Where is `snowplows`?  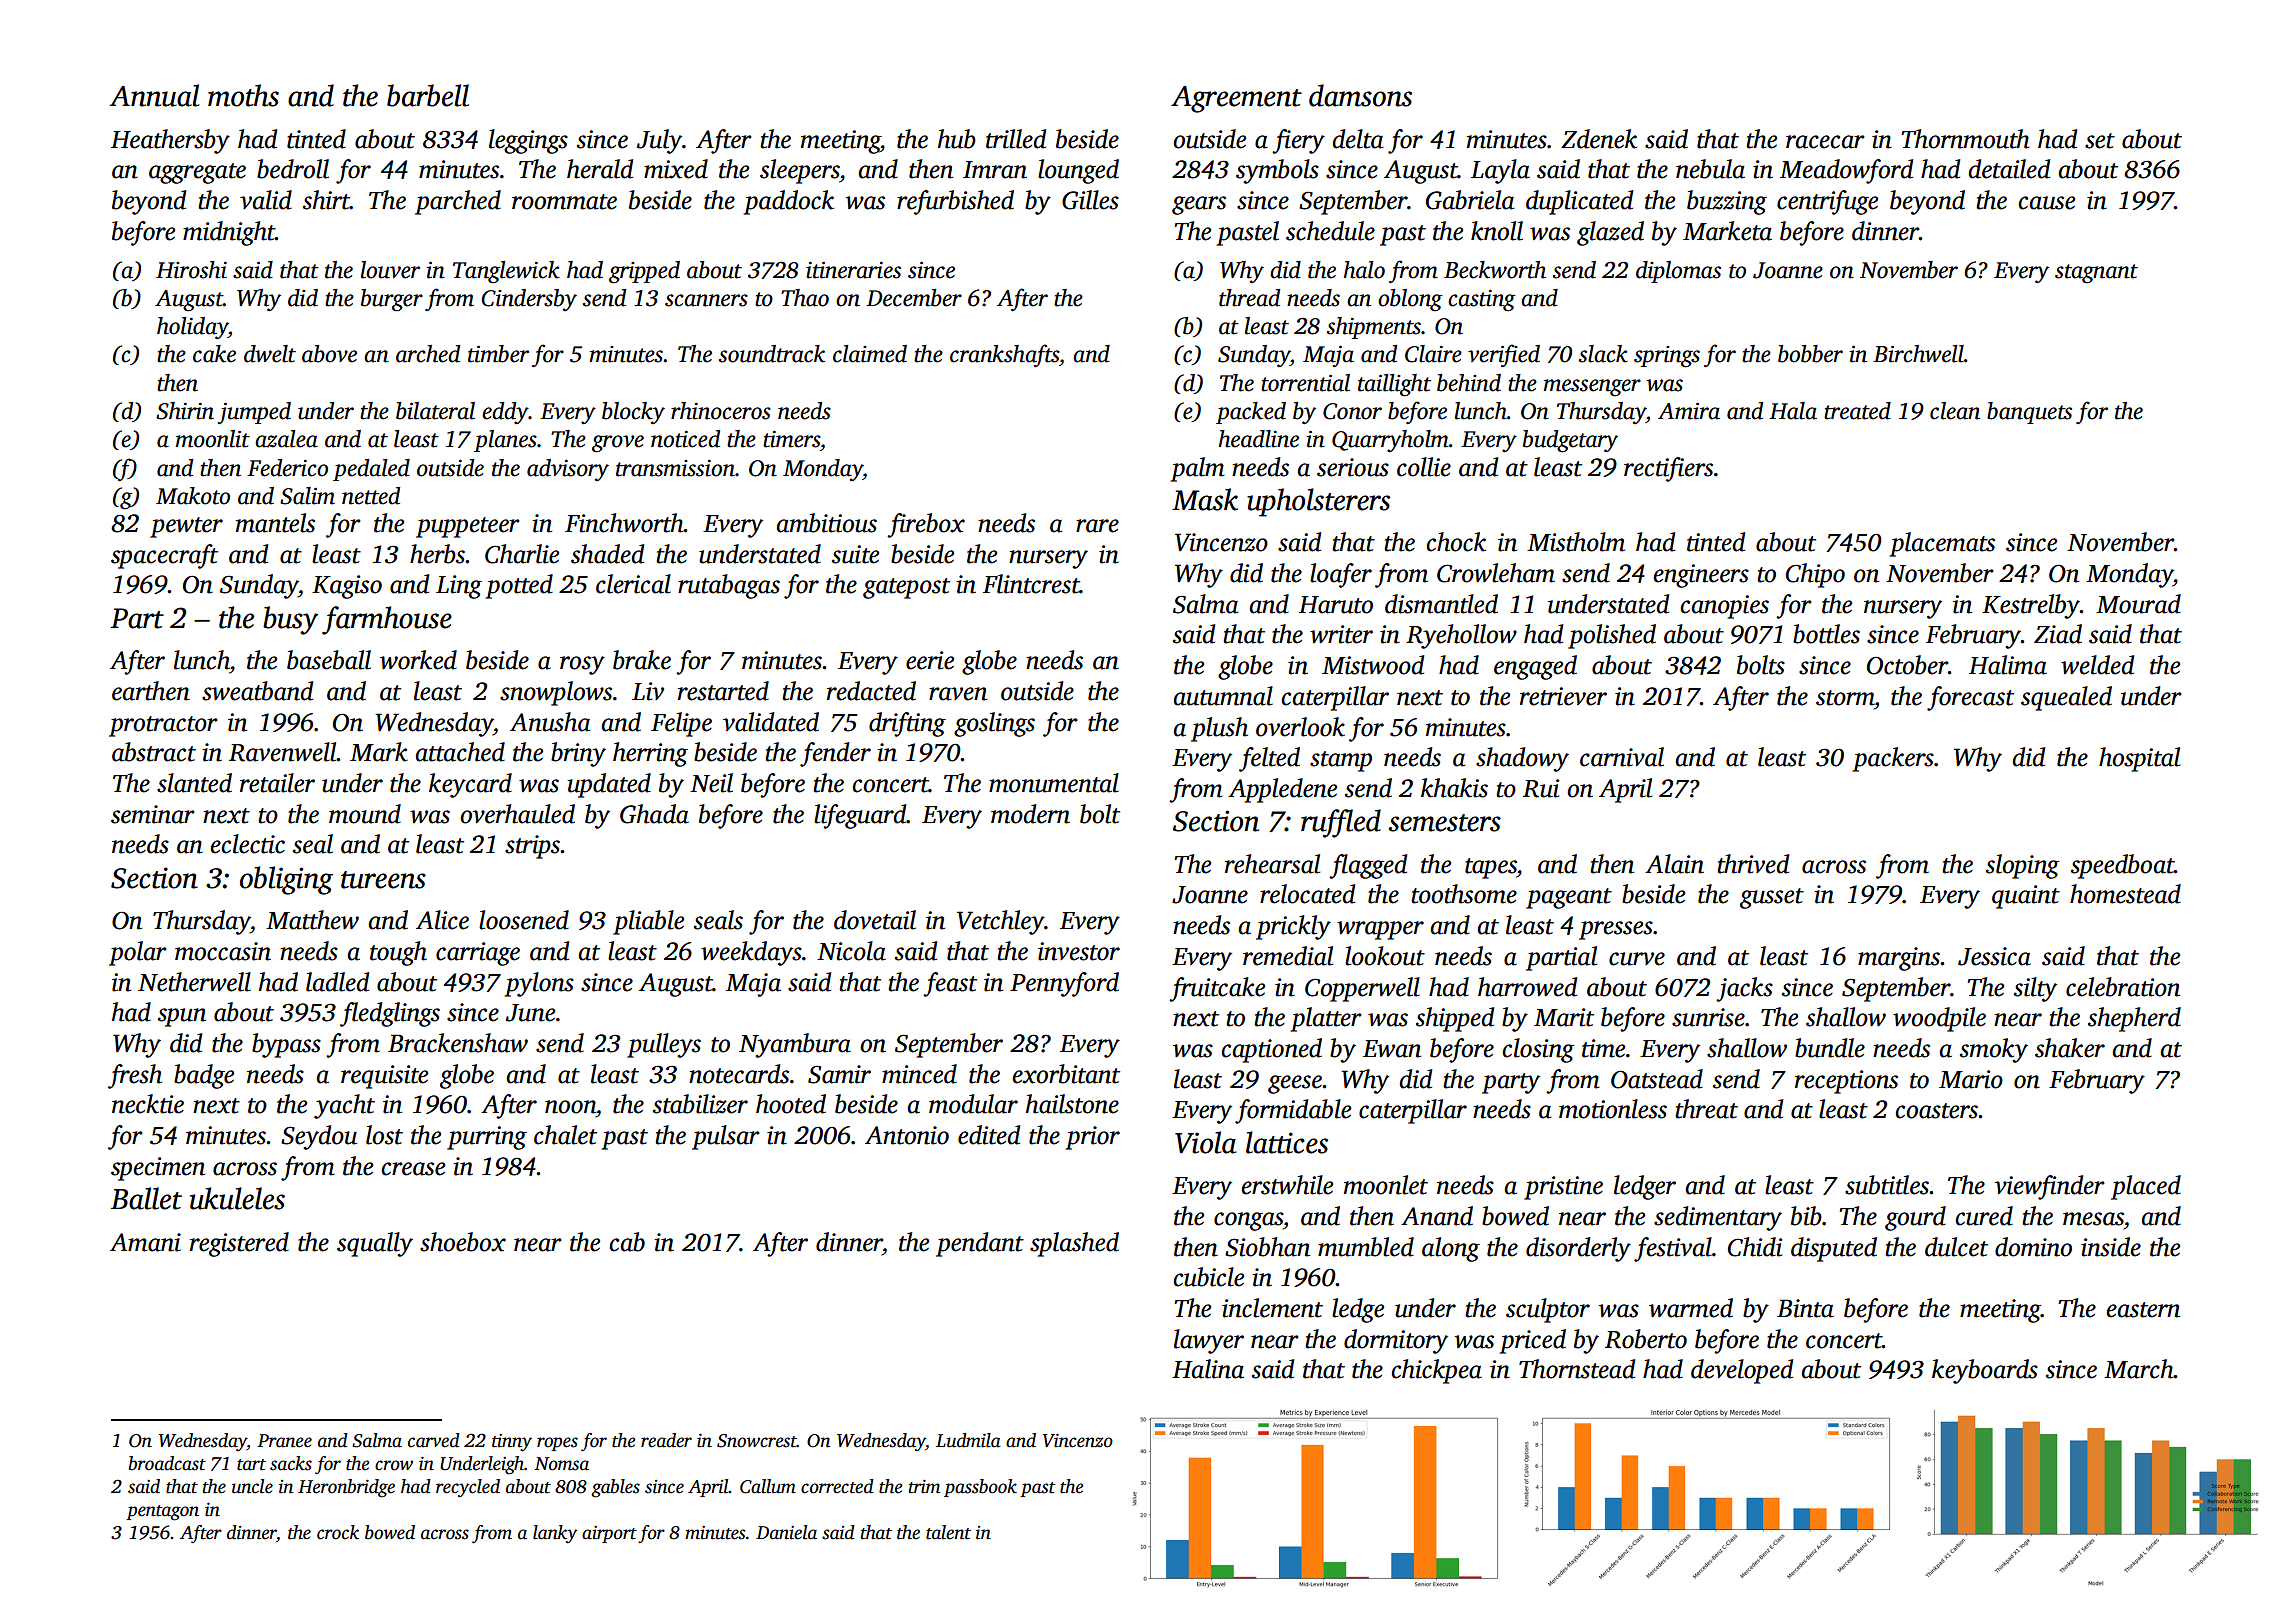 snowplows is located at coordinates (556, 693).
